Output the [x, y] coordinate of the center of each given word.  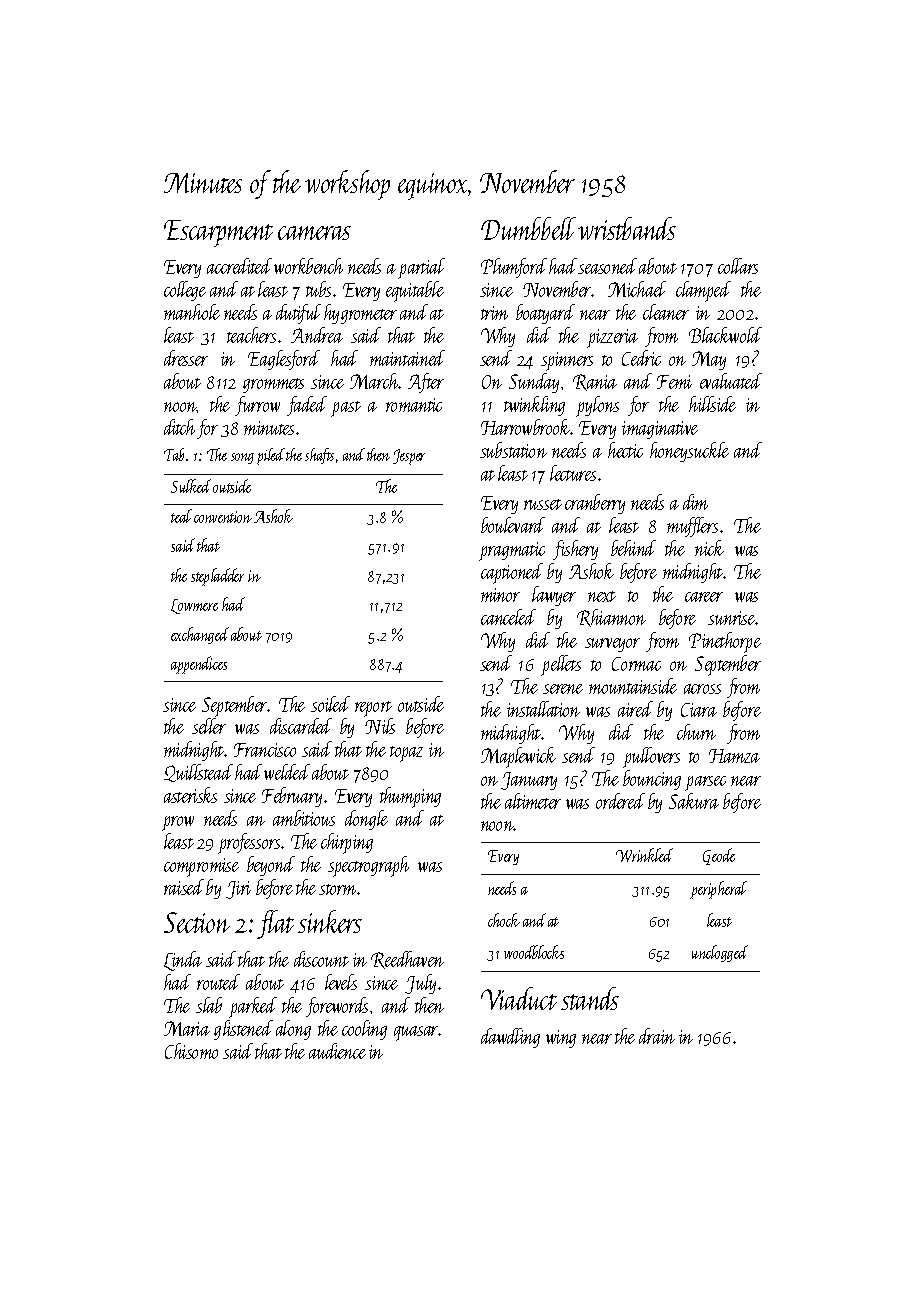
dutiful [298, 314]
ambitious [304, 818]
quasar [416, 1033]
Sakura [694, 801]
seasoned [607, 266]
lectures [573, 473]
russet [543, 504]
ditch [179, 427]
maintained [407, 358]
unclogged [720, 953]
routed [218, 982]
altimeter [533, 801]
